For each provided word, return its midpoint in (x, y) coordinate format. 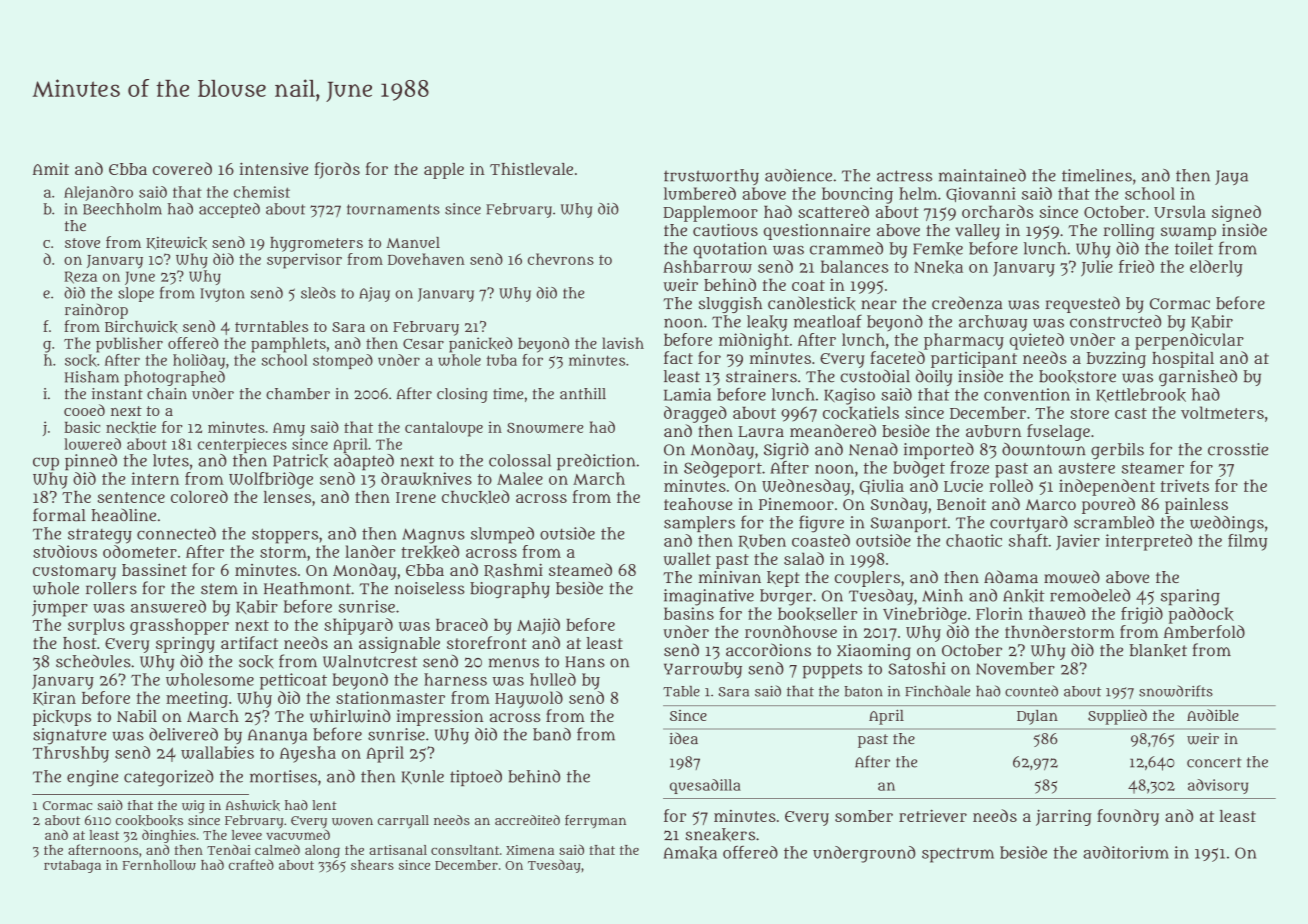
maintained (982, 175)
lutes (171, 460)
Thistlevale (531, 168)
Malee (520, 478)
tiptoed (476, 778)
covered (182, 168)
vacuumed (298, 835)
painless (1196, 506)
